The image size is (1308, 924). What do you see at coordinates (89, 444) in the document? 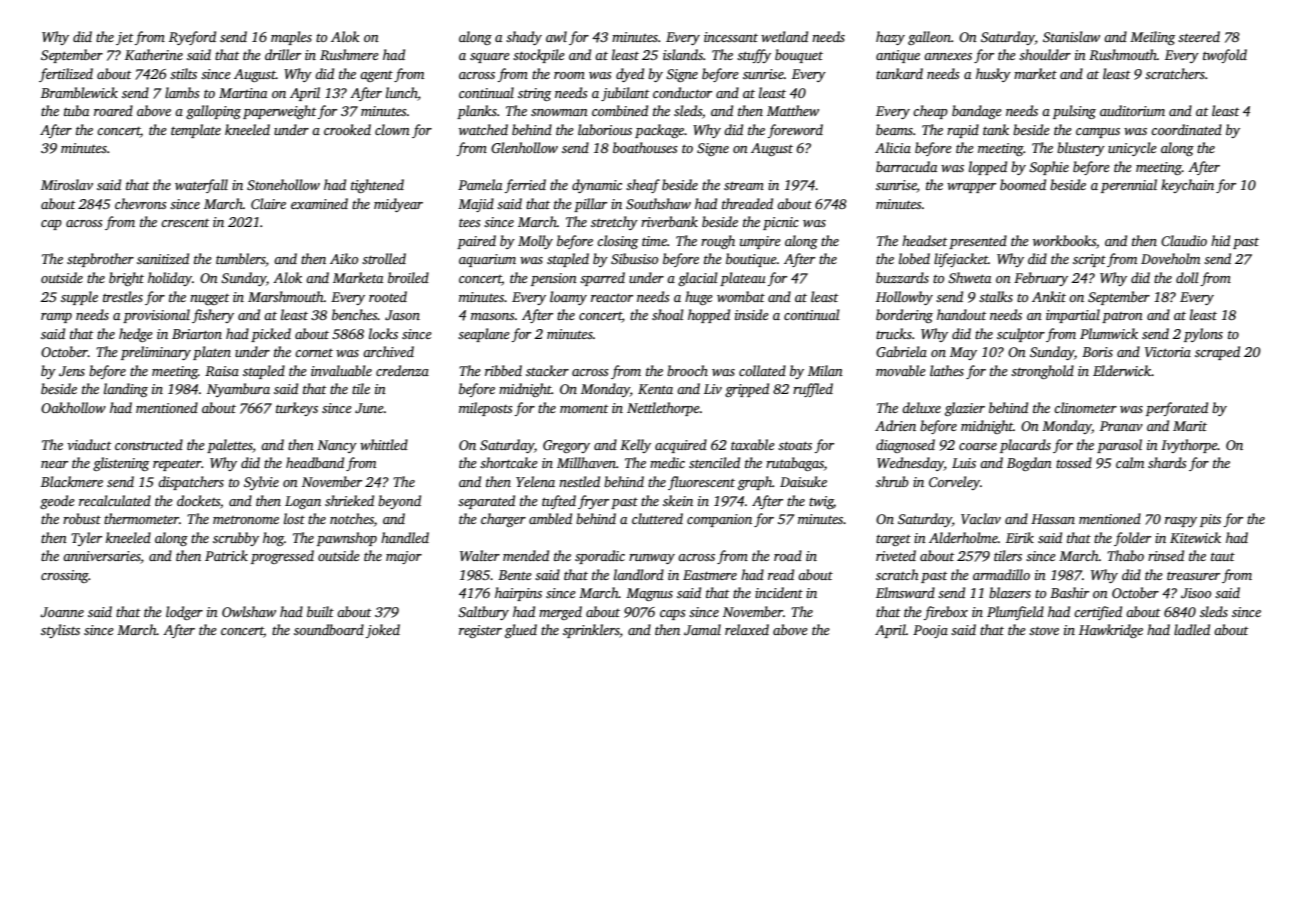
I see `viaduct` at bounding box center [89, 444].
